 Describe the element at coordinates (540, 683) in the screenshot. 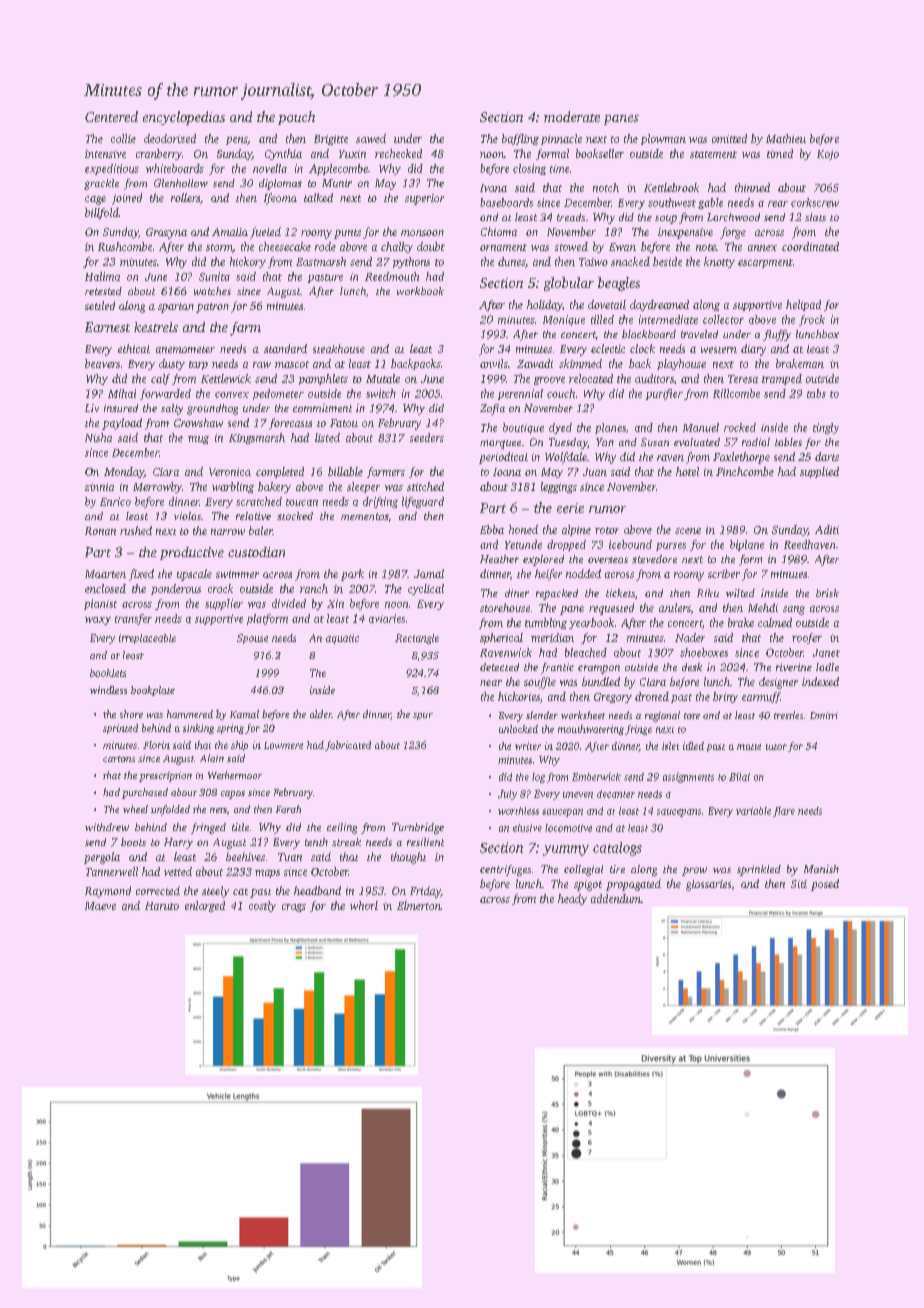

I see `souffle` at that location.
